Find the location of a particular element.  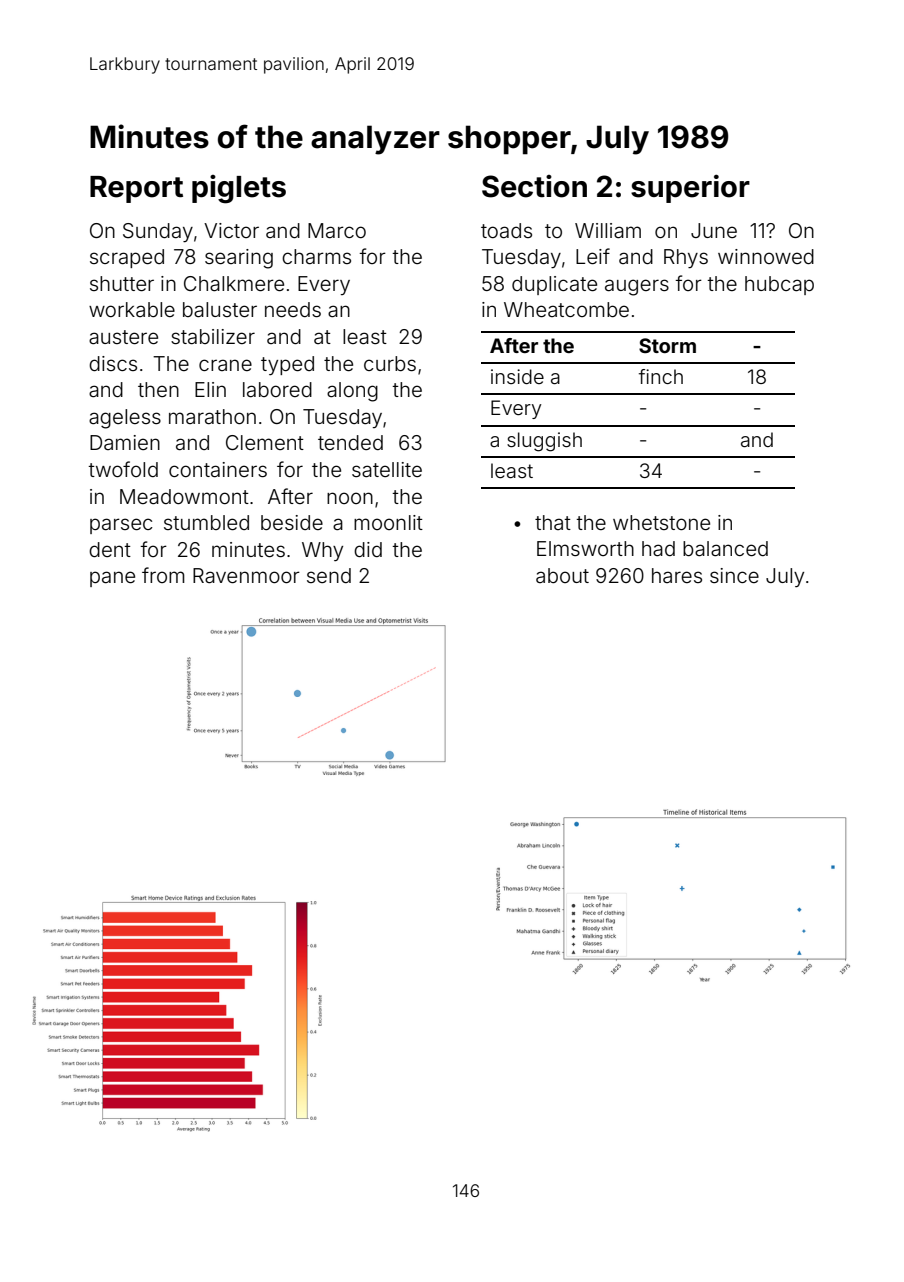

Chalkmere is located at coordinates (234, 283).
